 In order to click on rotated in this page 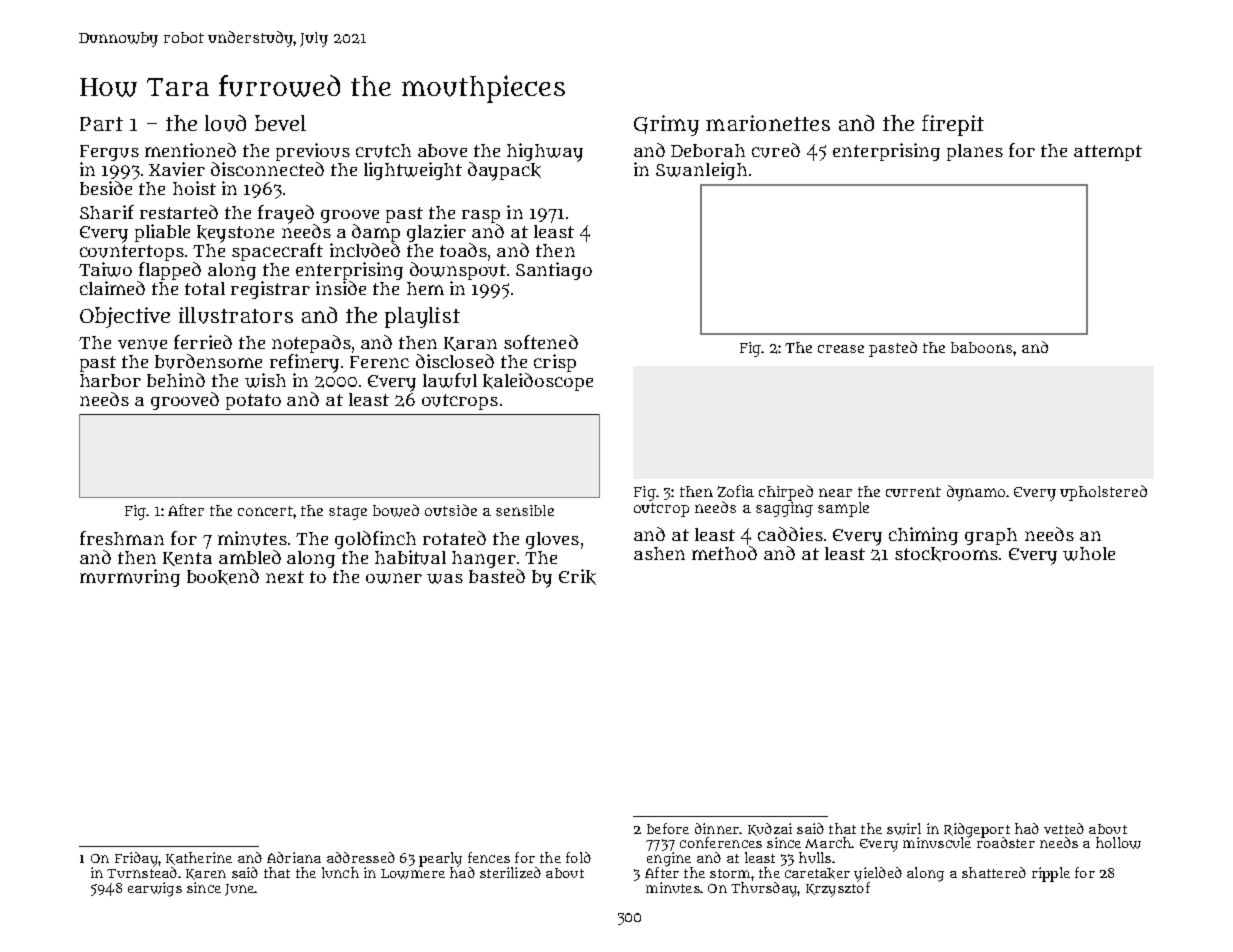, I will do `click(454, 538)`.
